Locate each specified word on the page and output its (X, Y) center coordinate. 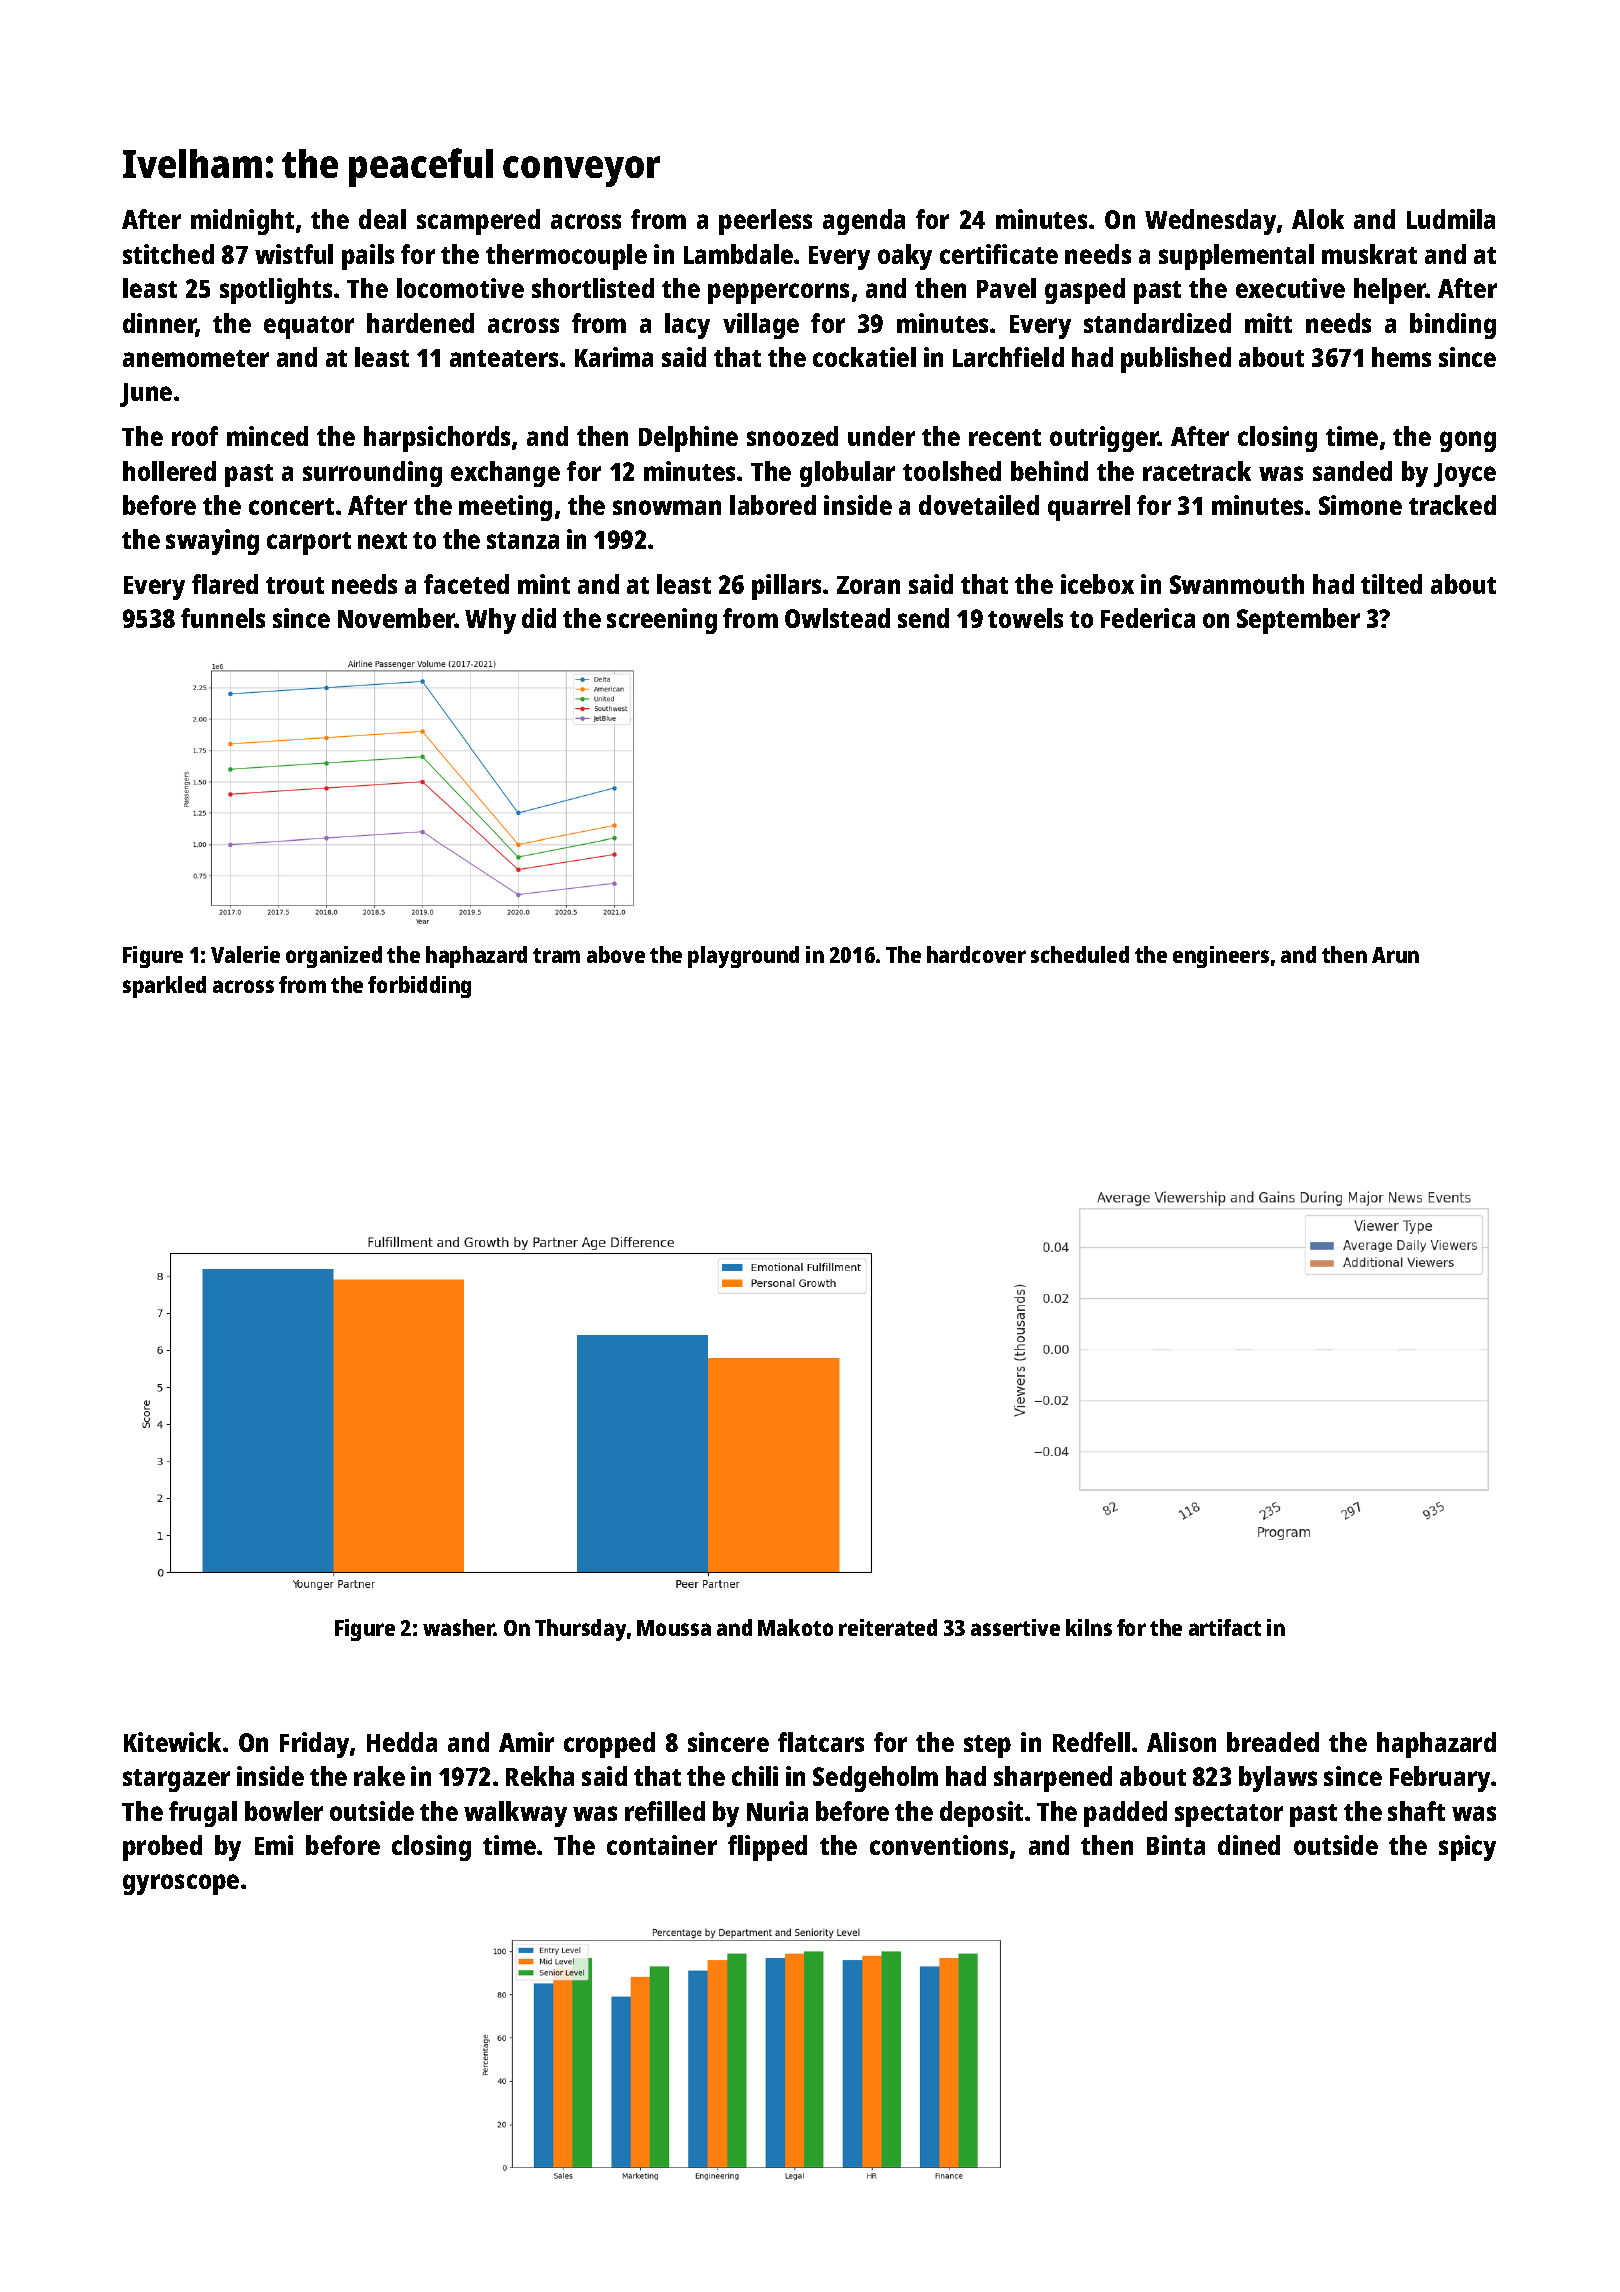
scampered (478, 222)
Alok (1318, 219)
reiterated (888, 1627)
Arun (1395, 955)
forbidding (419, 987)
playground (743, 957)
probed (162, 1848)
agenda (864, 222)
